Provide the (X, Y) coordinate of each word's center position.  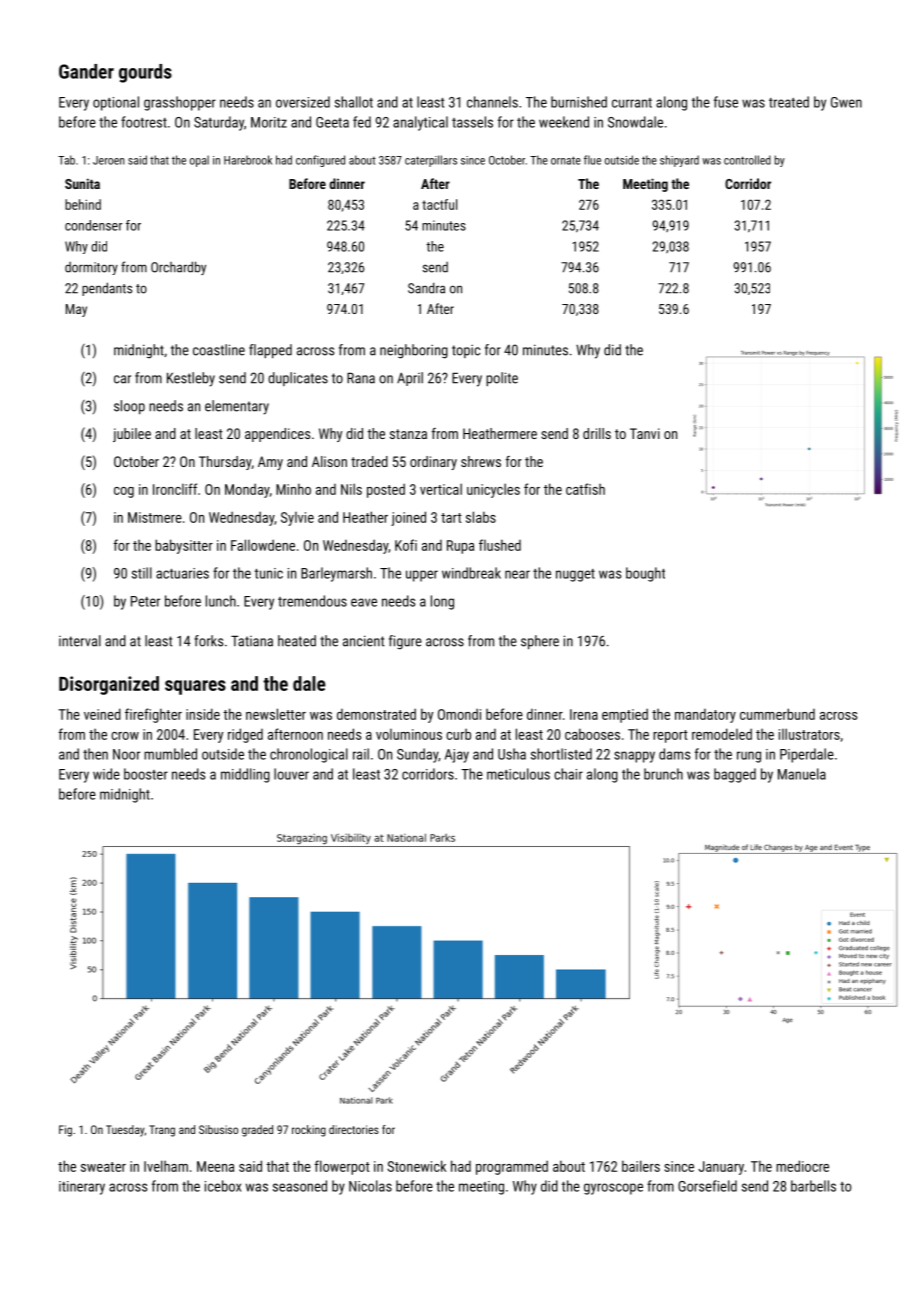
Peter (145, 601)
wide (106, 774)
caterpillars (431, 161)
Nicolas (370, 1186)
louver (291, 774)
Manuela (802, 774)
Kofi (406, 545)
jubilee (132, 435)
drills (597, 433)
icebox (223, 1186)
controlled (747, 160)
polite (502, 379)
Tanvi (645, 433)
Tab (66, 160)
